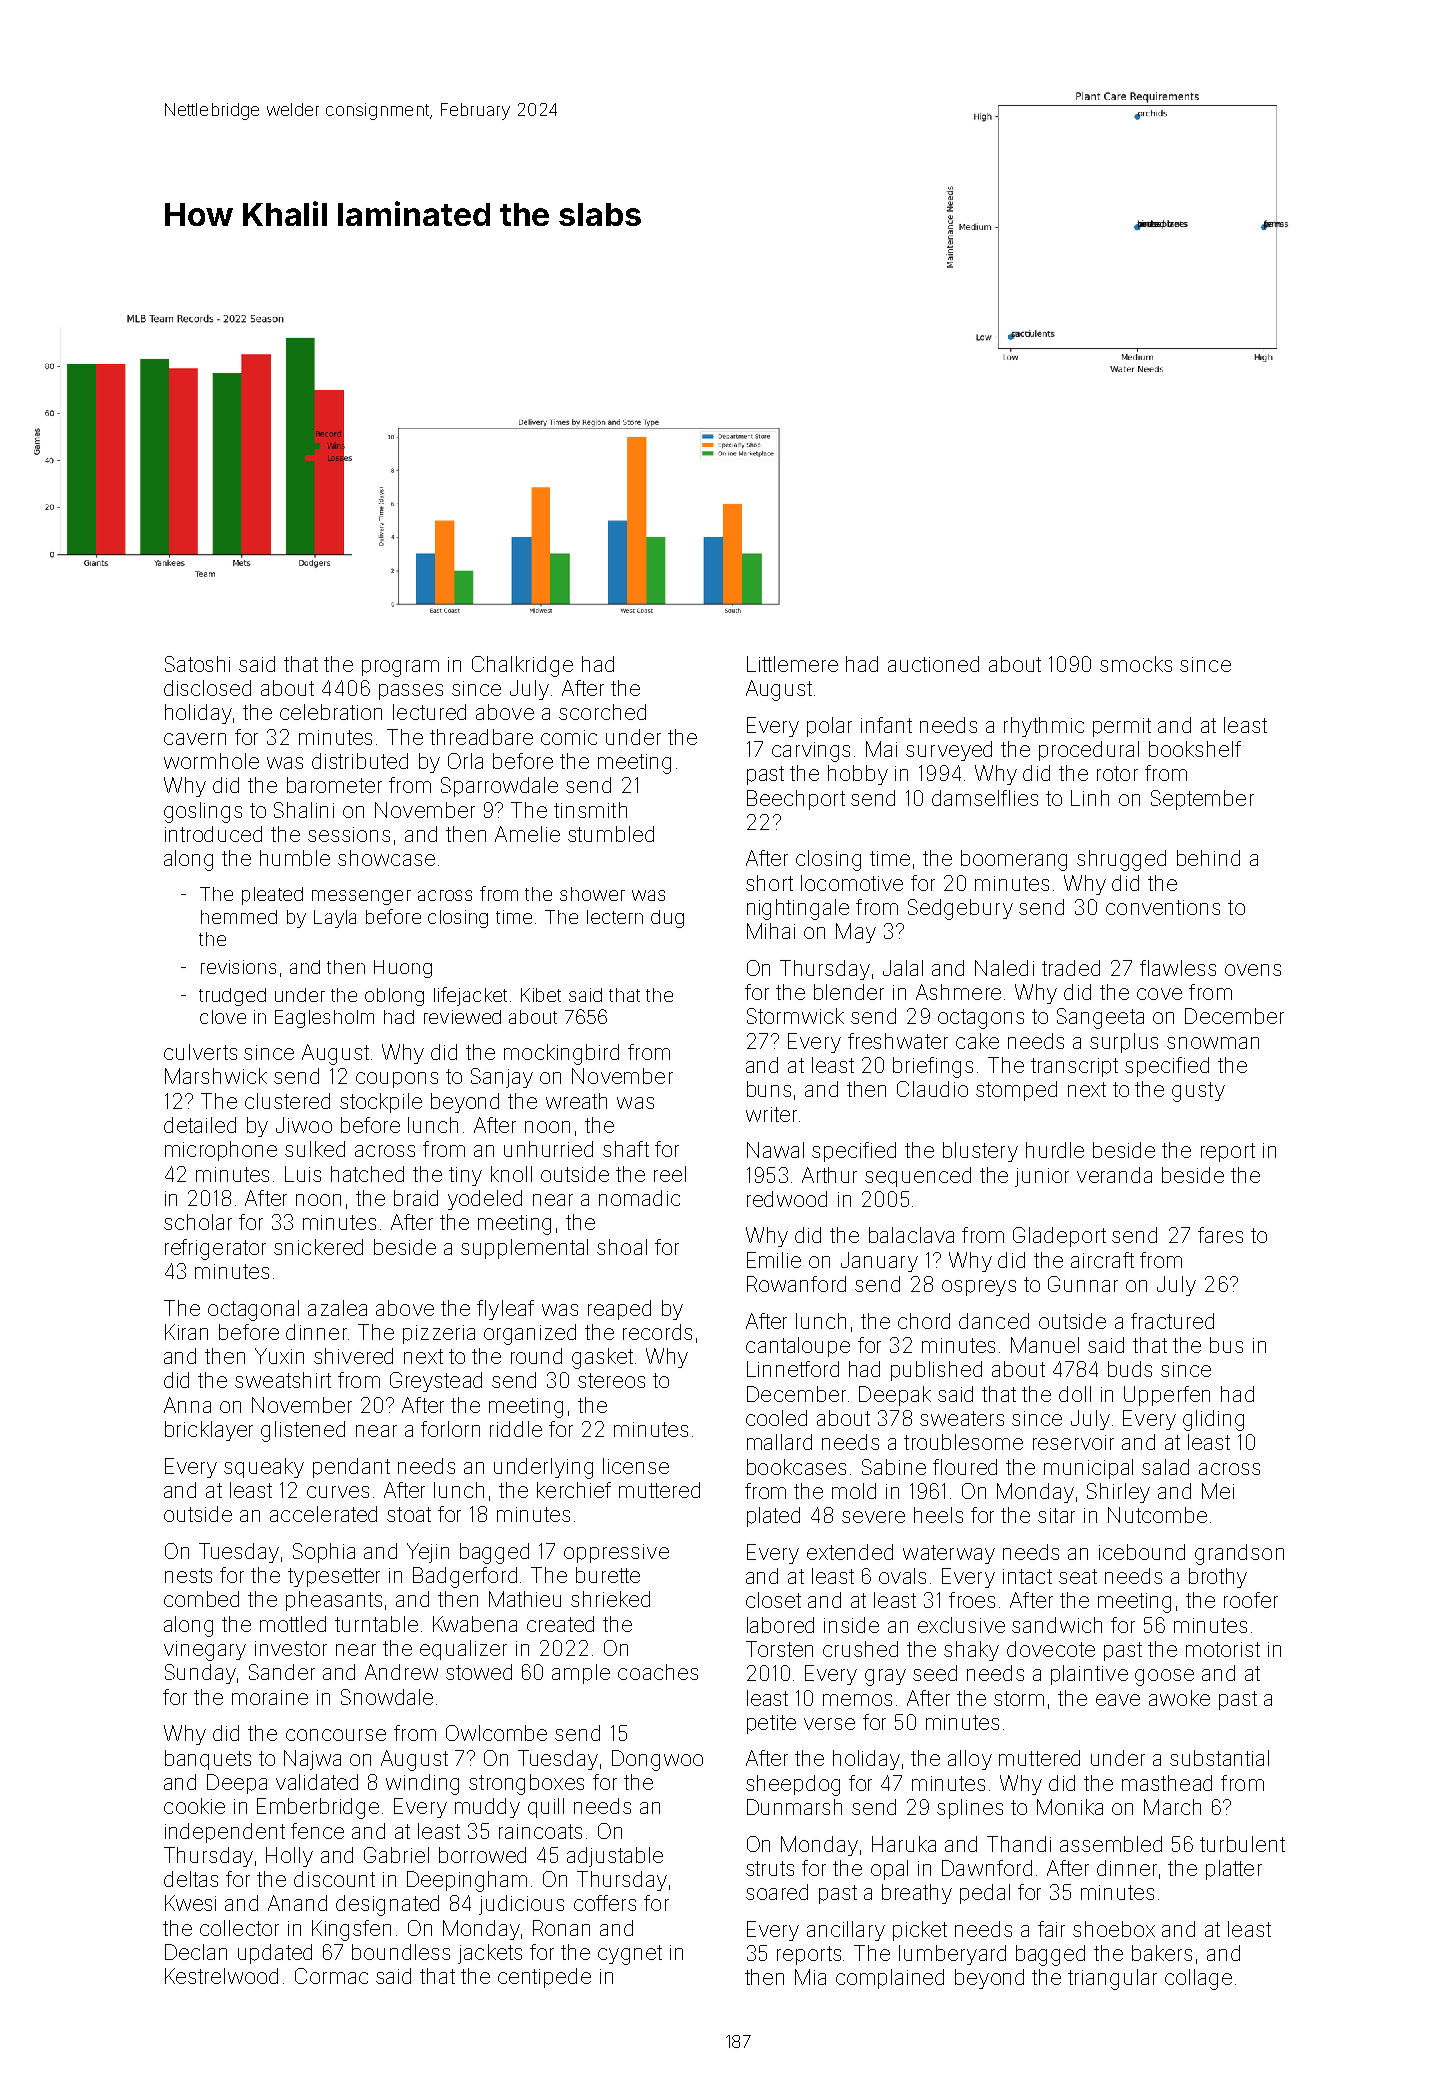 The height and width of the screenshot is (2100, 1450). Describe the element at coordinates (667, 919) in the screenshot. I see `dug` at that location.
